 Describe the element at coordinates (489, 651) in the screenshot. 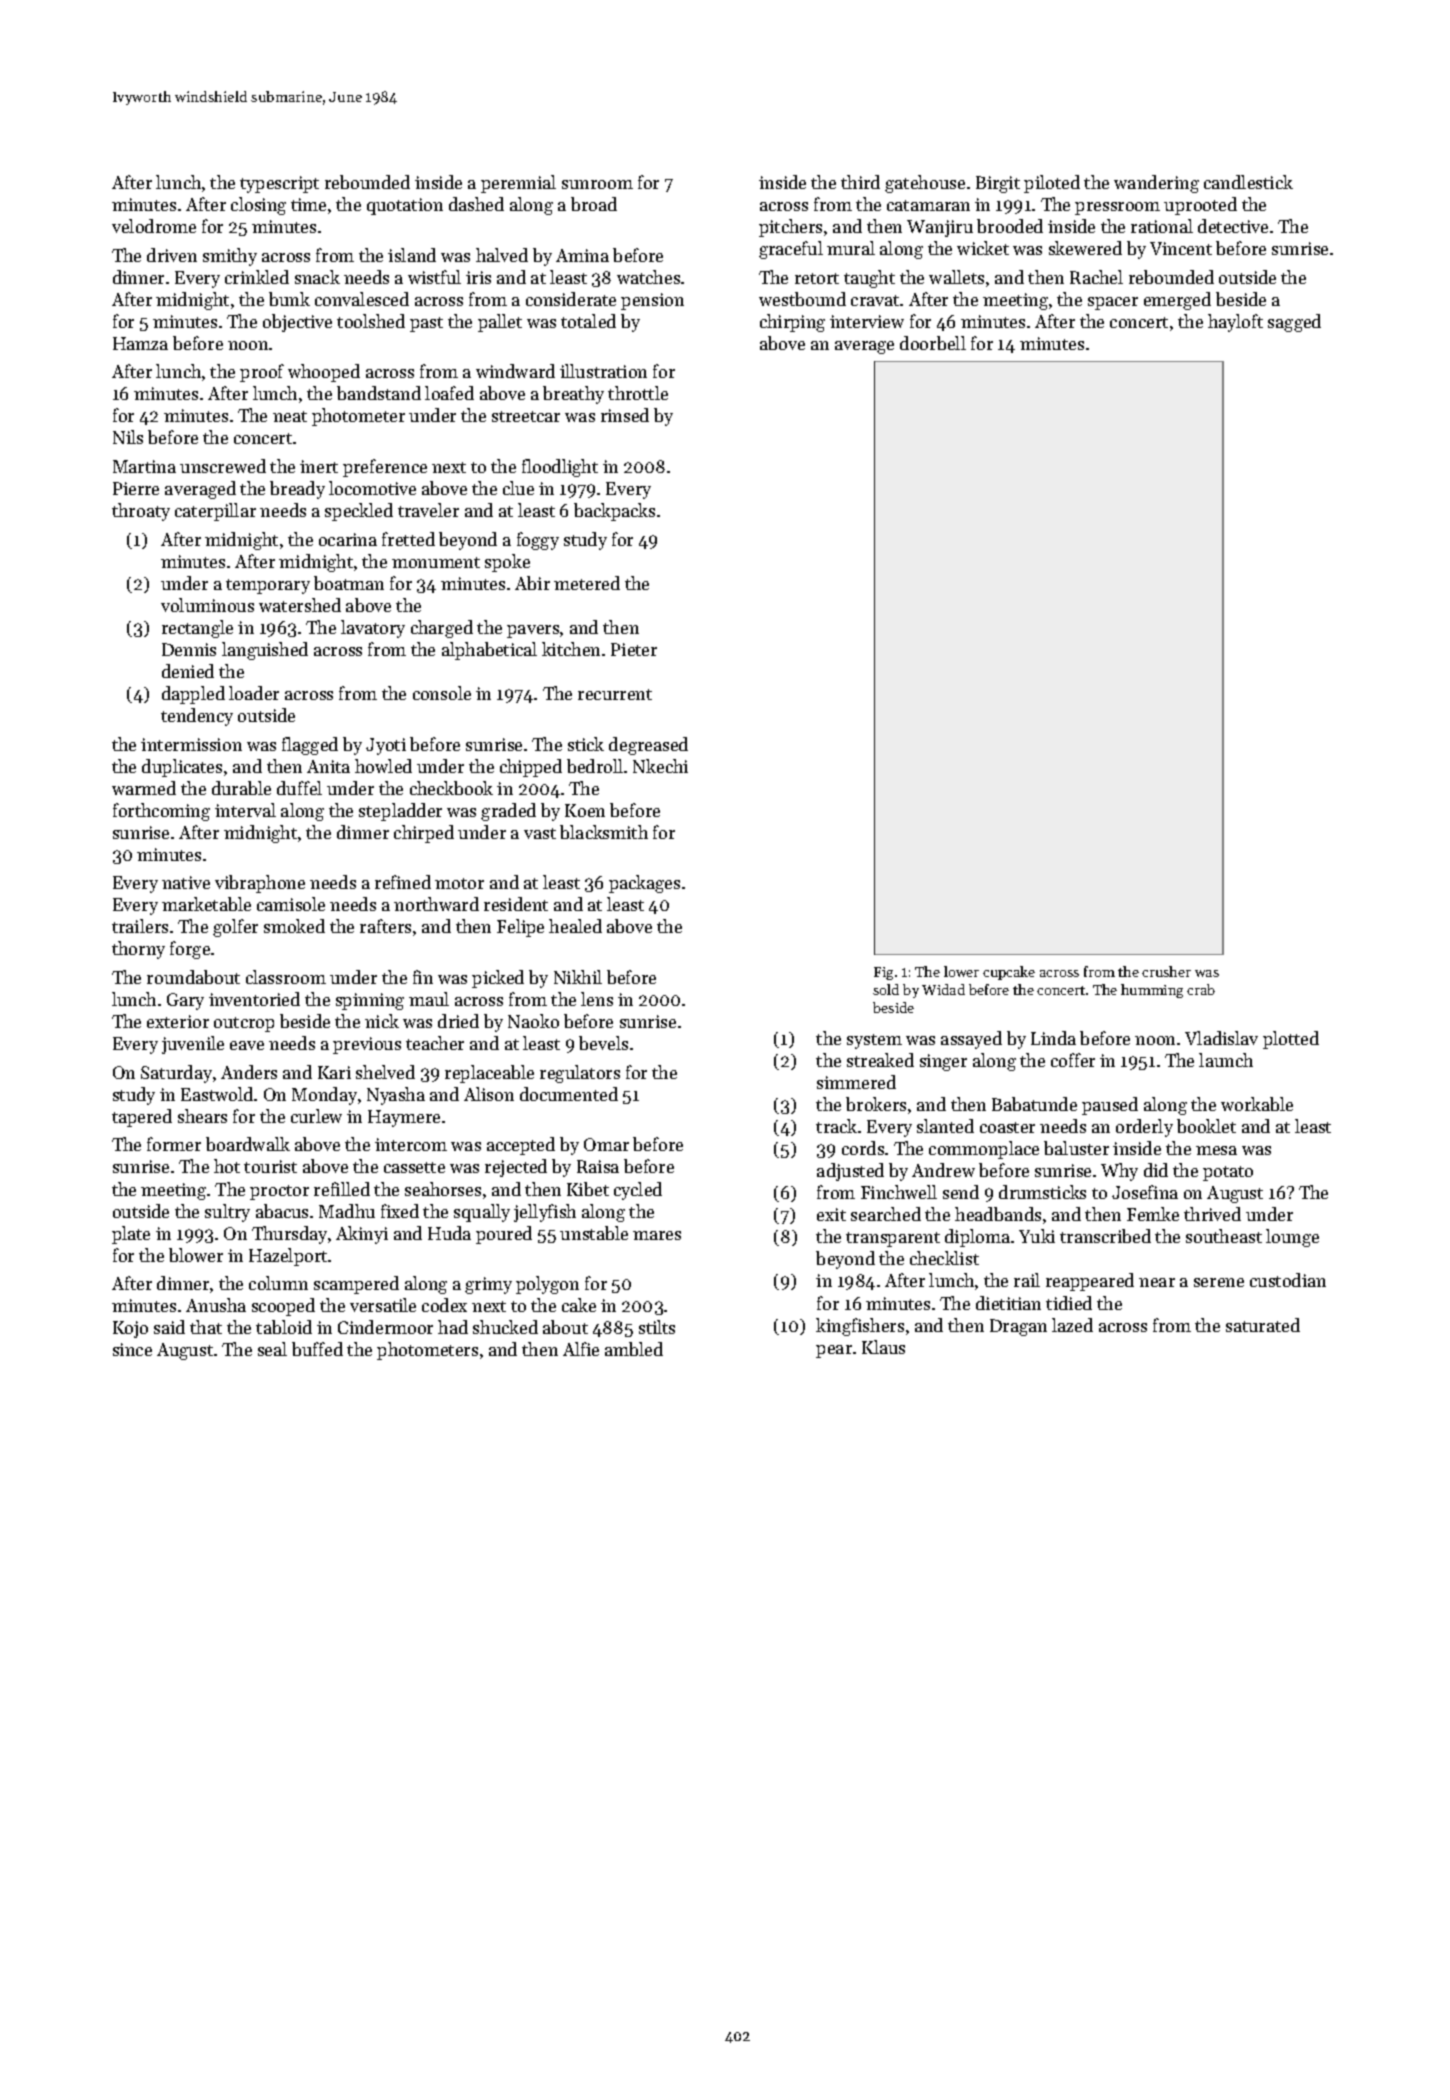

I see `alphabetical` at that location.
